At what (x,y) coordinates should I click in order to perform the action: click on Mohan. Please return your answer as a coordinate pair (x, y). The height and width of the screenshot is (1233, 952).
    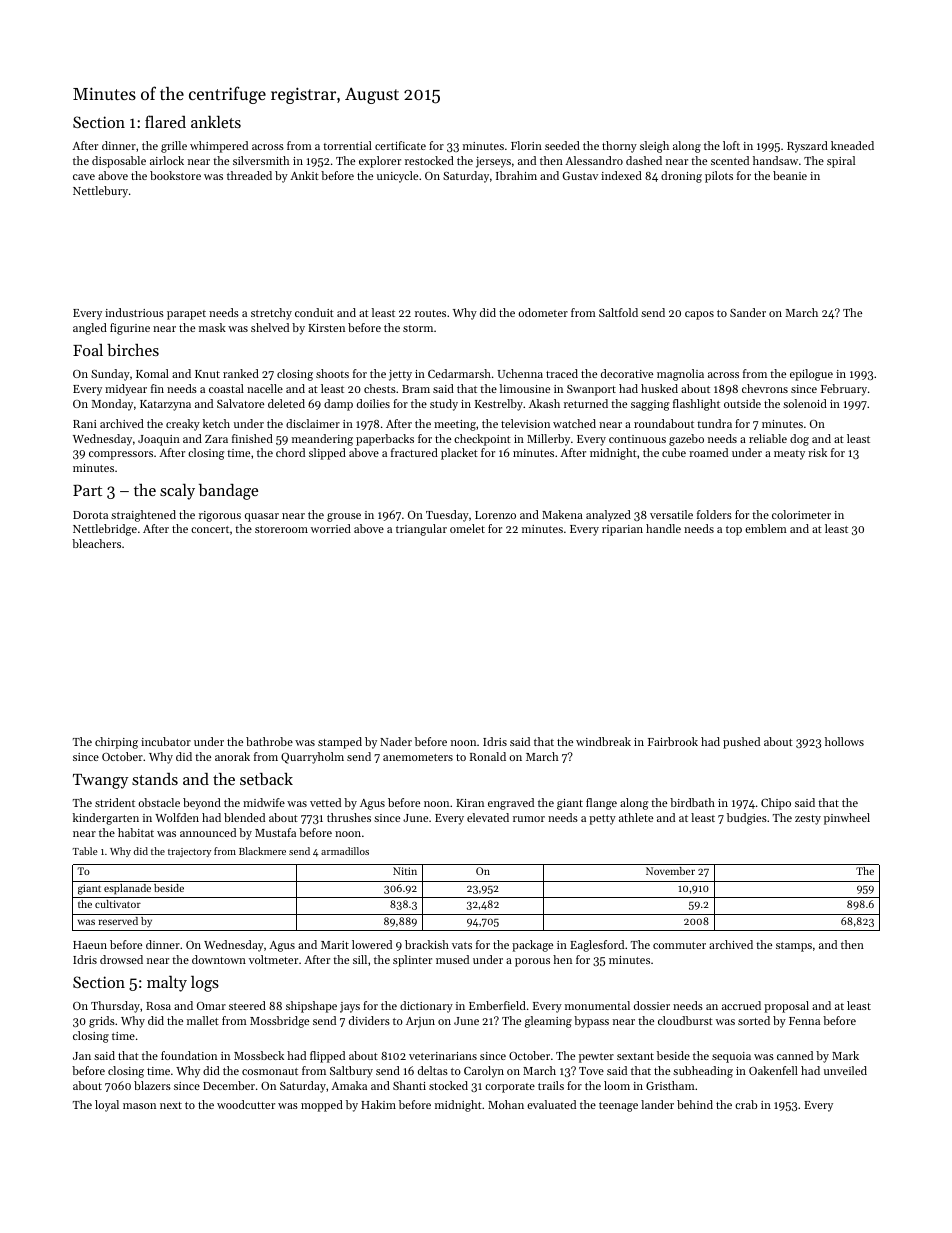
    Looking at the image, I should click on (506, 1104).
